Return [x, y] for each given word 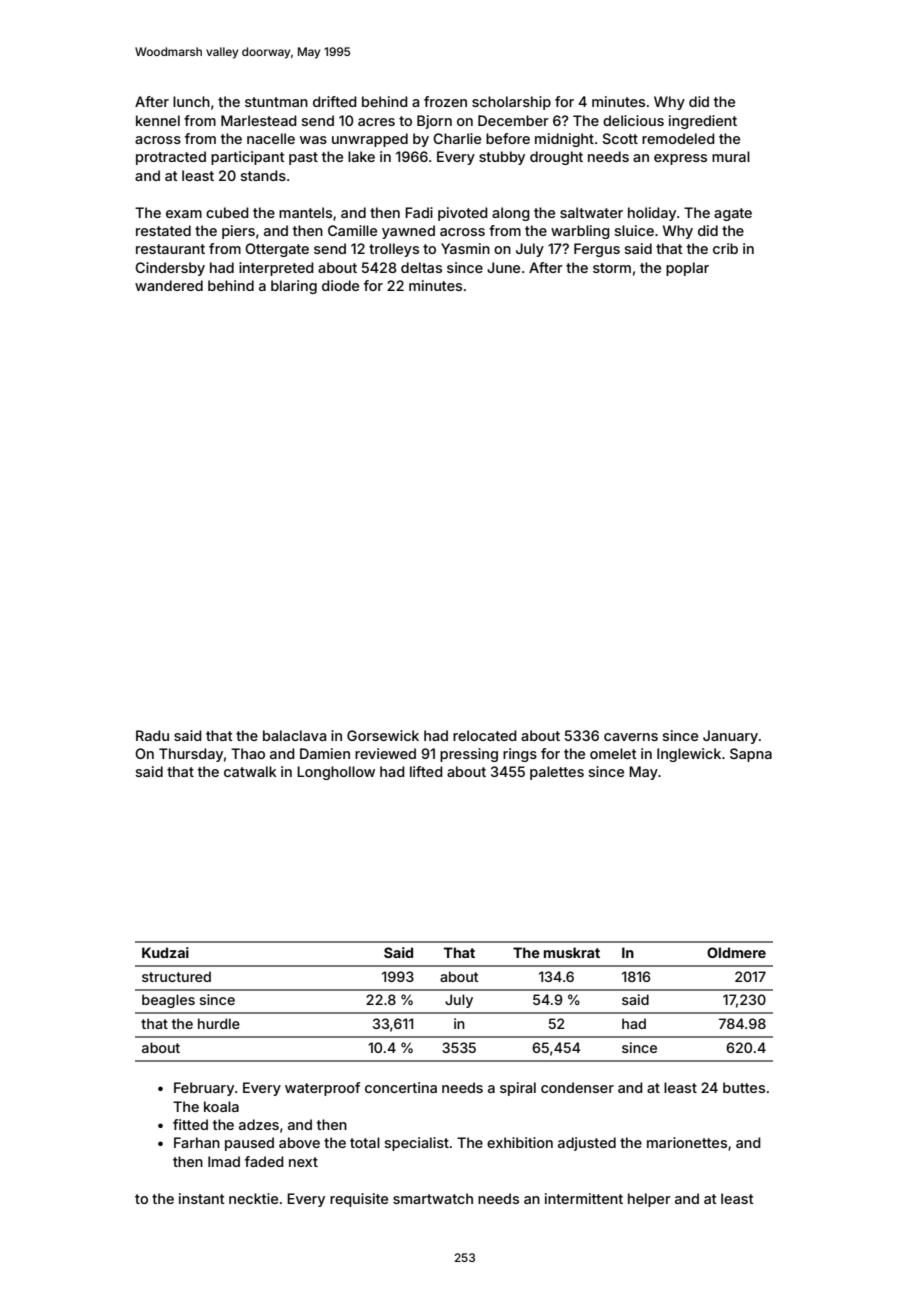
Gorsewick [383, 735]
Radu [152, 735]
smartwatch [433, 1198]
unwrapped [370, 140]
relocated [485, 735]
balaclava [294, 735]
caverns [631, 737]
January [730, 737]
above [299, 1142]
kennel [158, 120]
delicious [633, 120]
